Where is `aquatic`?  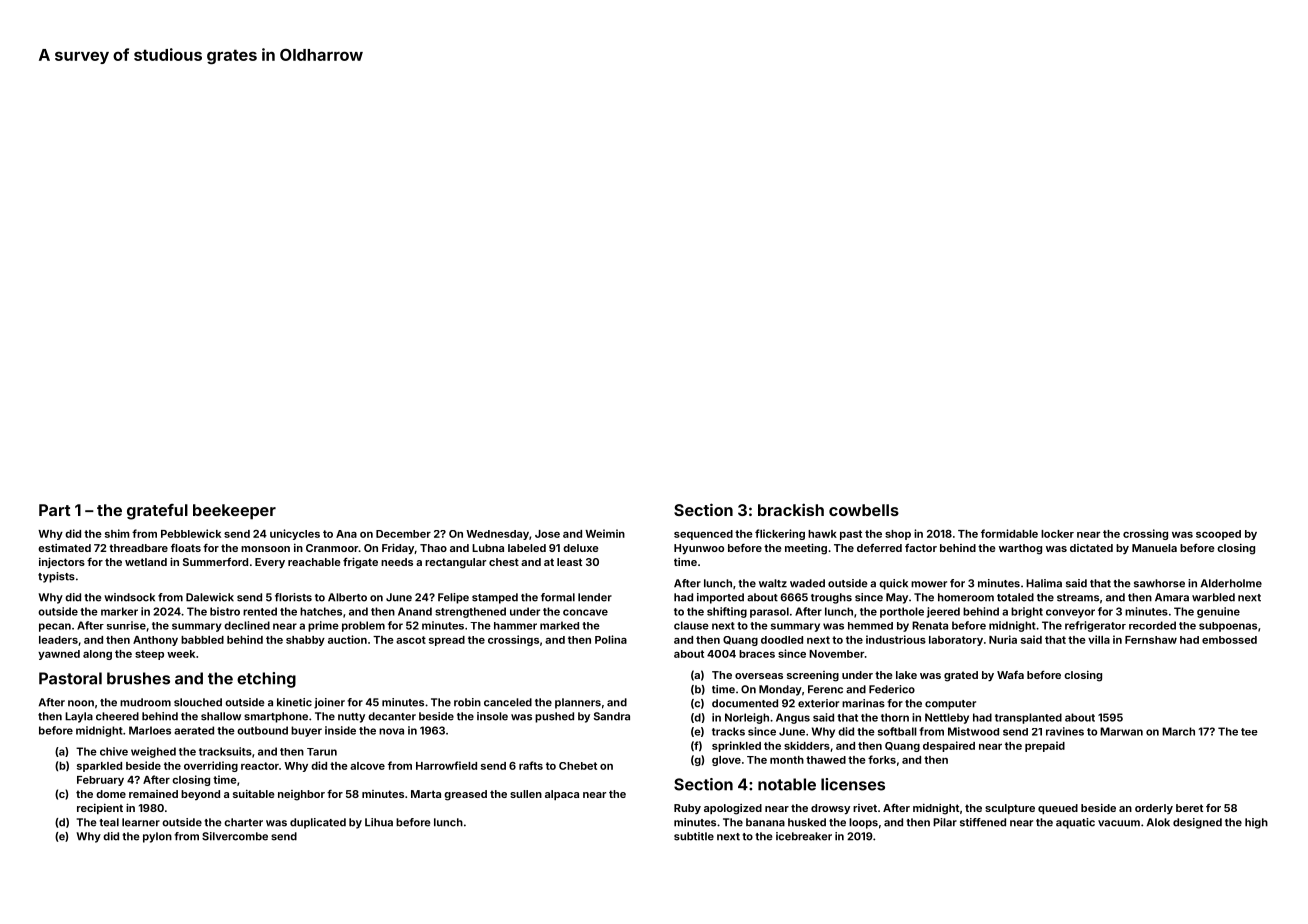
aquatic is located at coordinates (1075, 823).
